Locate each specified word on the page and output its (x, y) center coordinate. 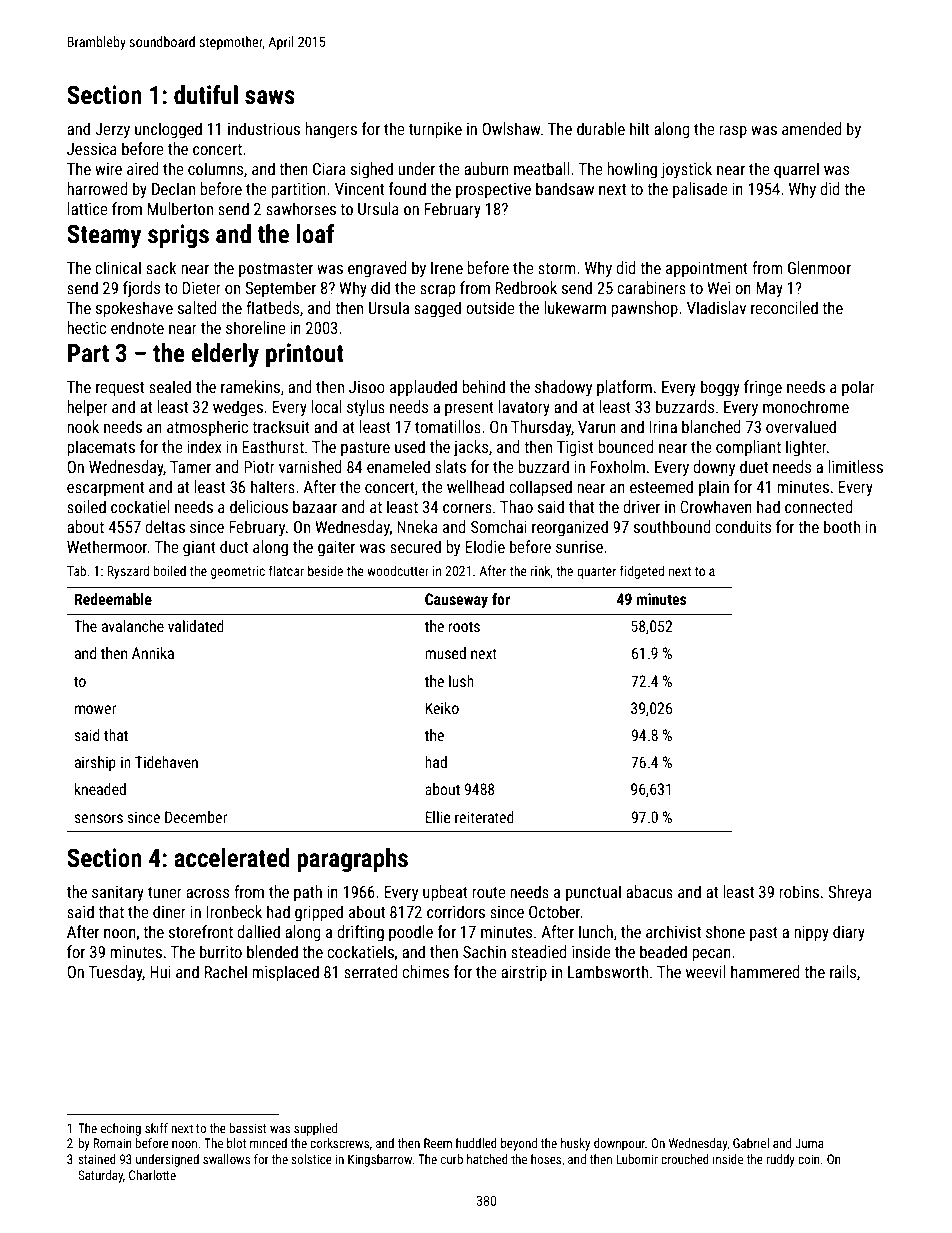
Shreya (850, 893)
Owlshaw (511, 128)
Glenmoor (819, 267)
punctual (593, 893)
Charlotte (152, 1175)
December (196, 817)
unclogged (168, 130)
